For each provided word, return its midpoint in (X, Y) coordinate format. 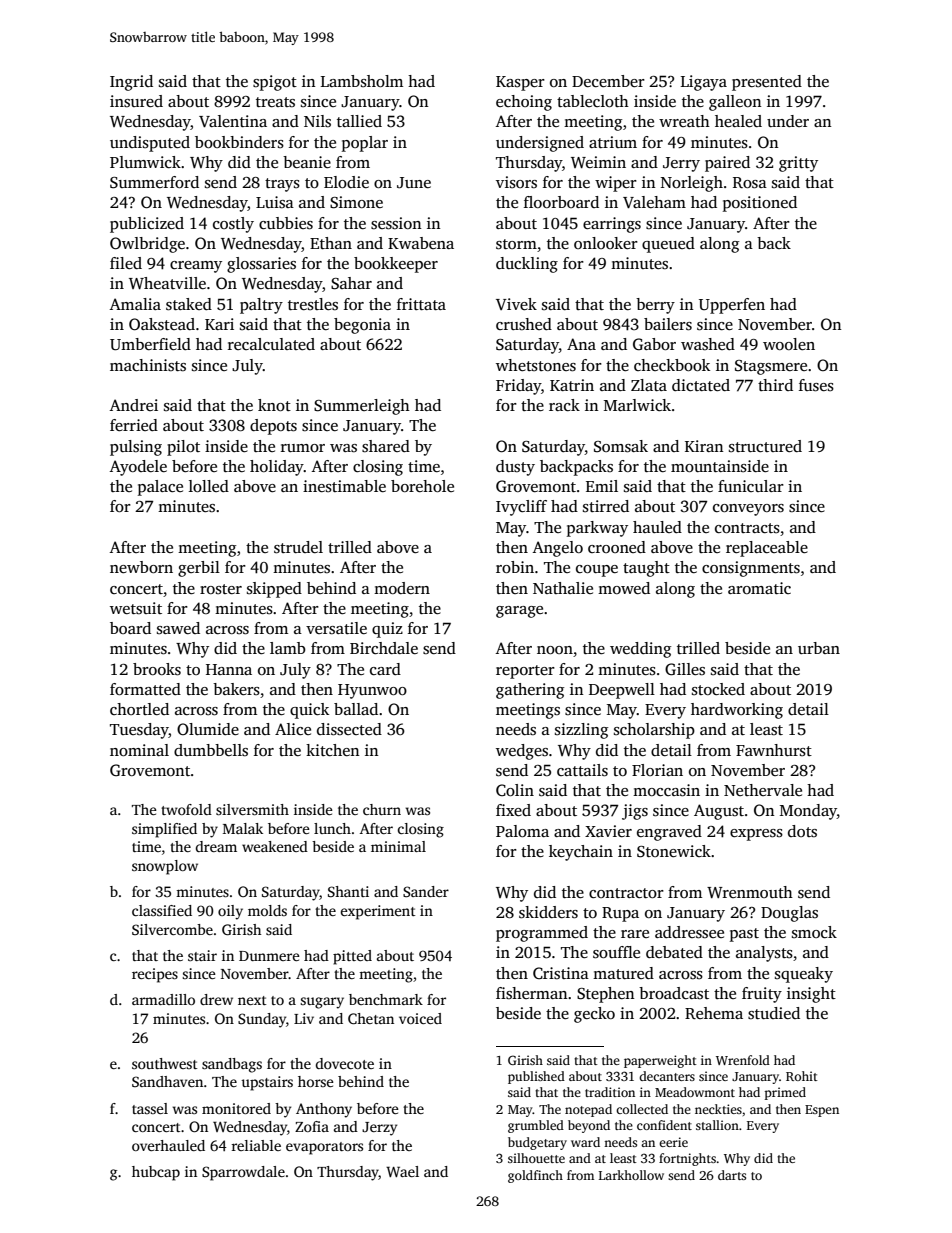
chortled (139, 709)
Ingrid (131, 83)
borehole (422, 486)
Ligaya (704, 83)
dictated (701, 385)
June (414, 183)
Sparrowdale (243, 1173)
